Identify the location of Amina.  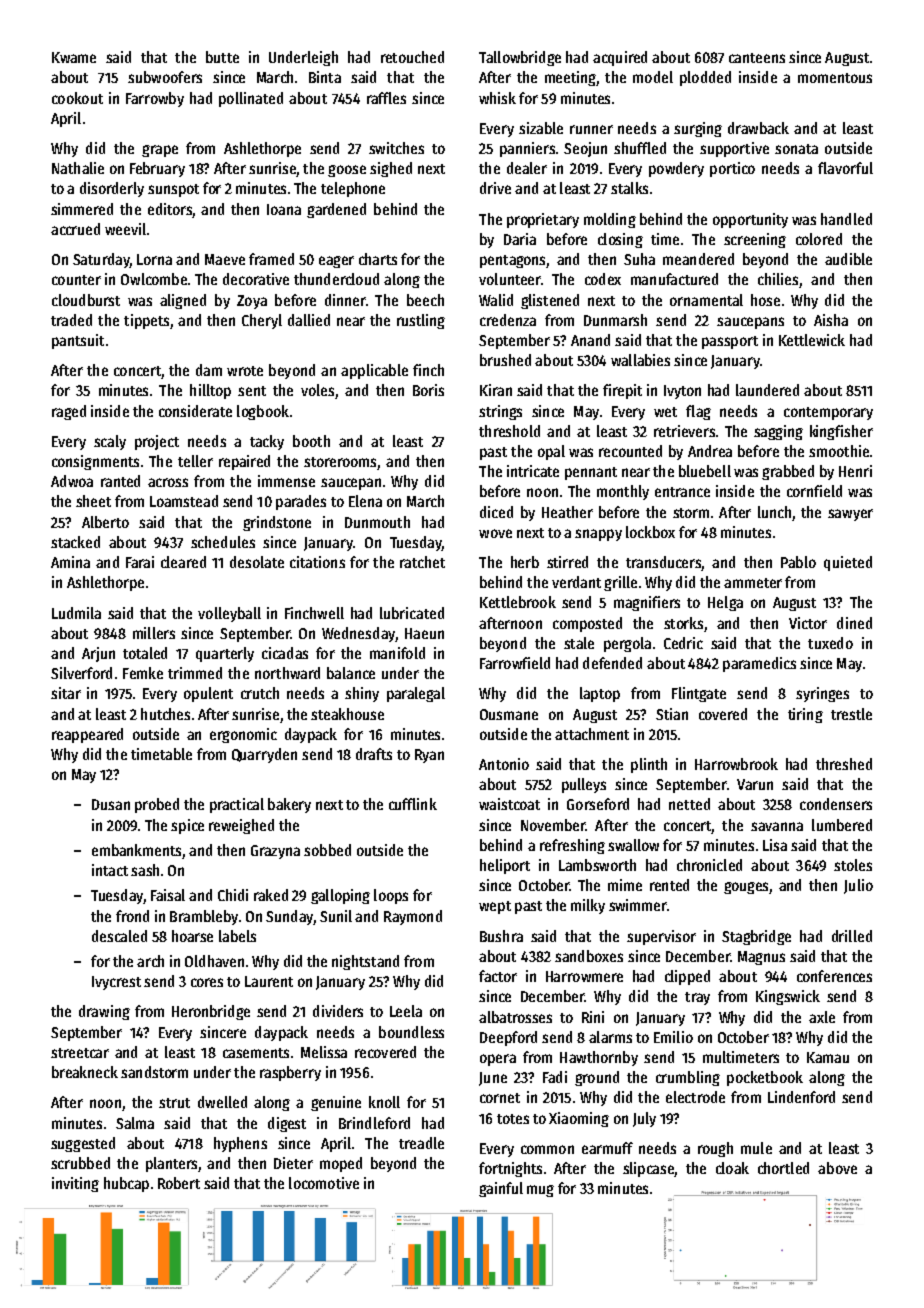
(70, 562).
